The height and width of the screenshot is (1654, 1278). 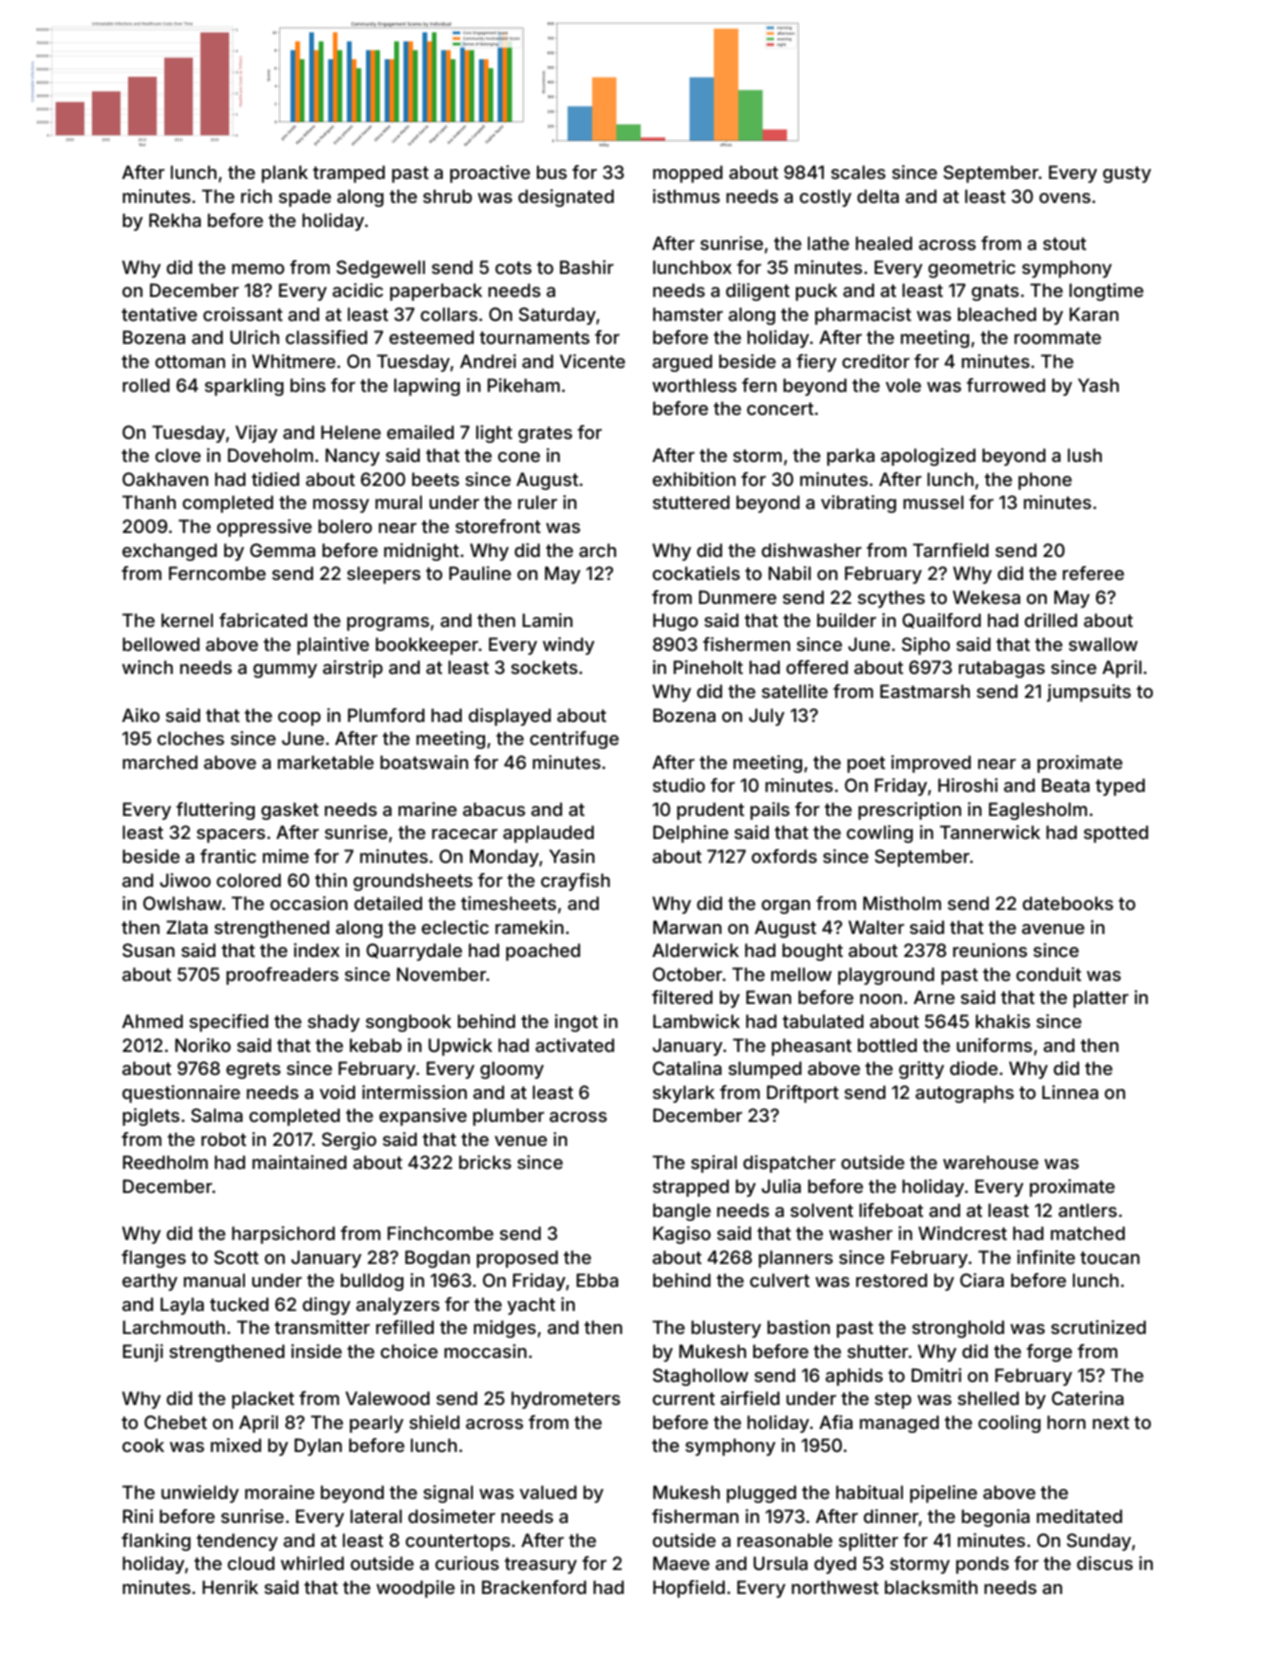 What do you see at coordinates (1127, 174) in the screenshot?
I see `gusty` at bounding box center [1127, 174].
